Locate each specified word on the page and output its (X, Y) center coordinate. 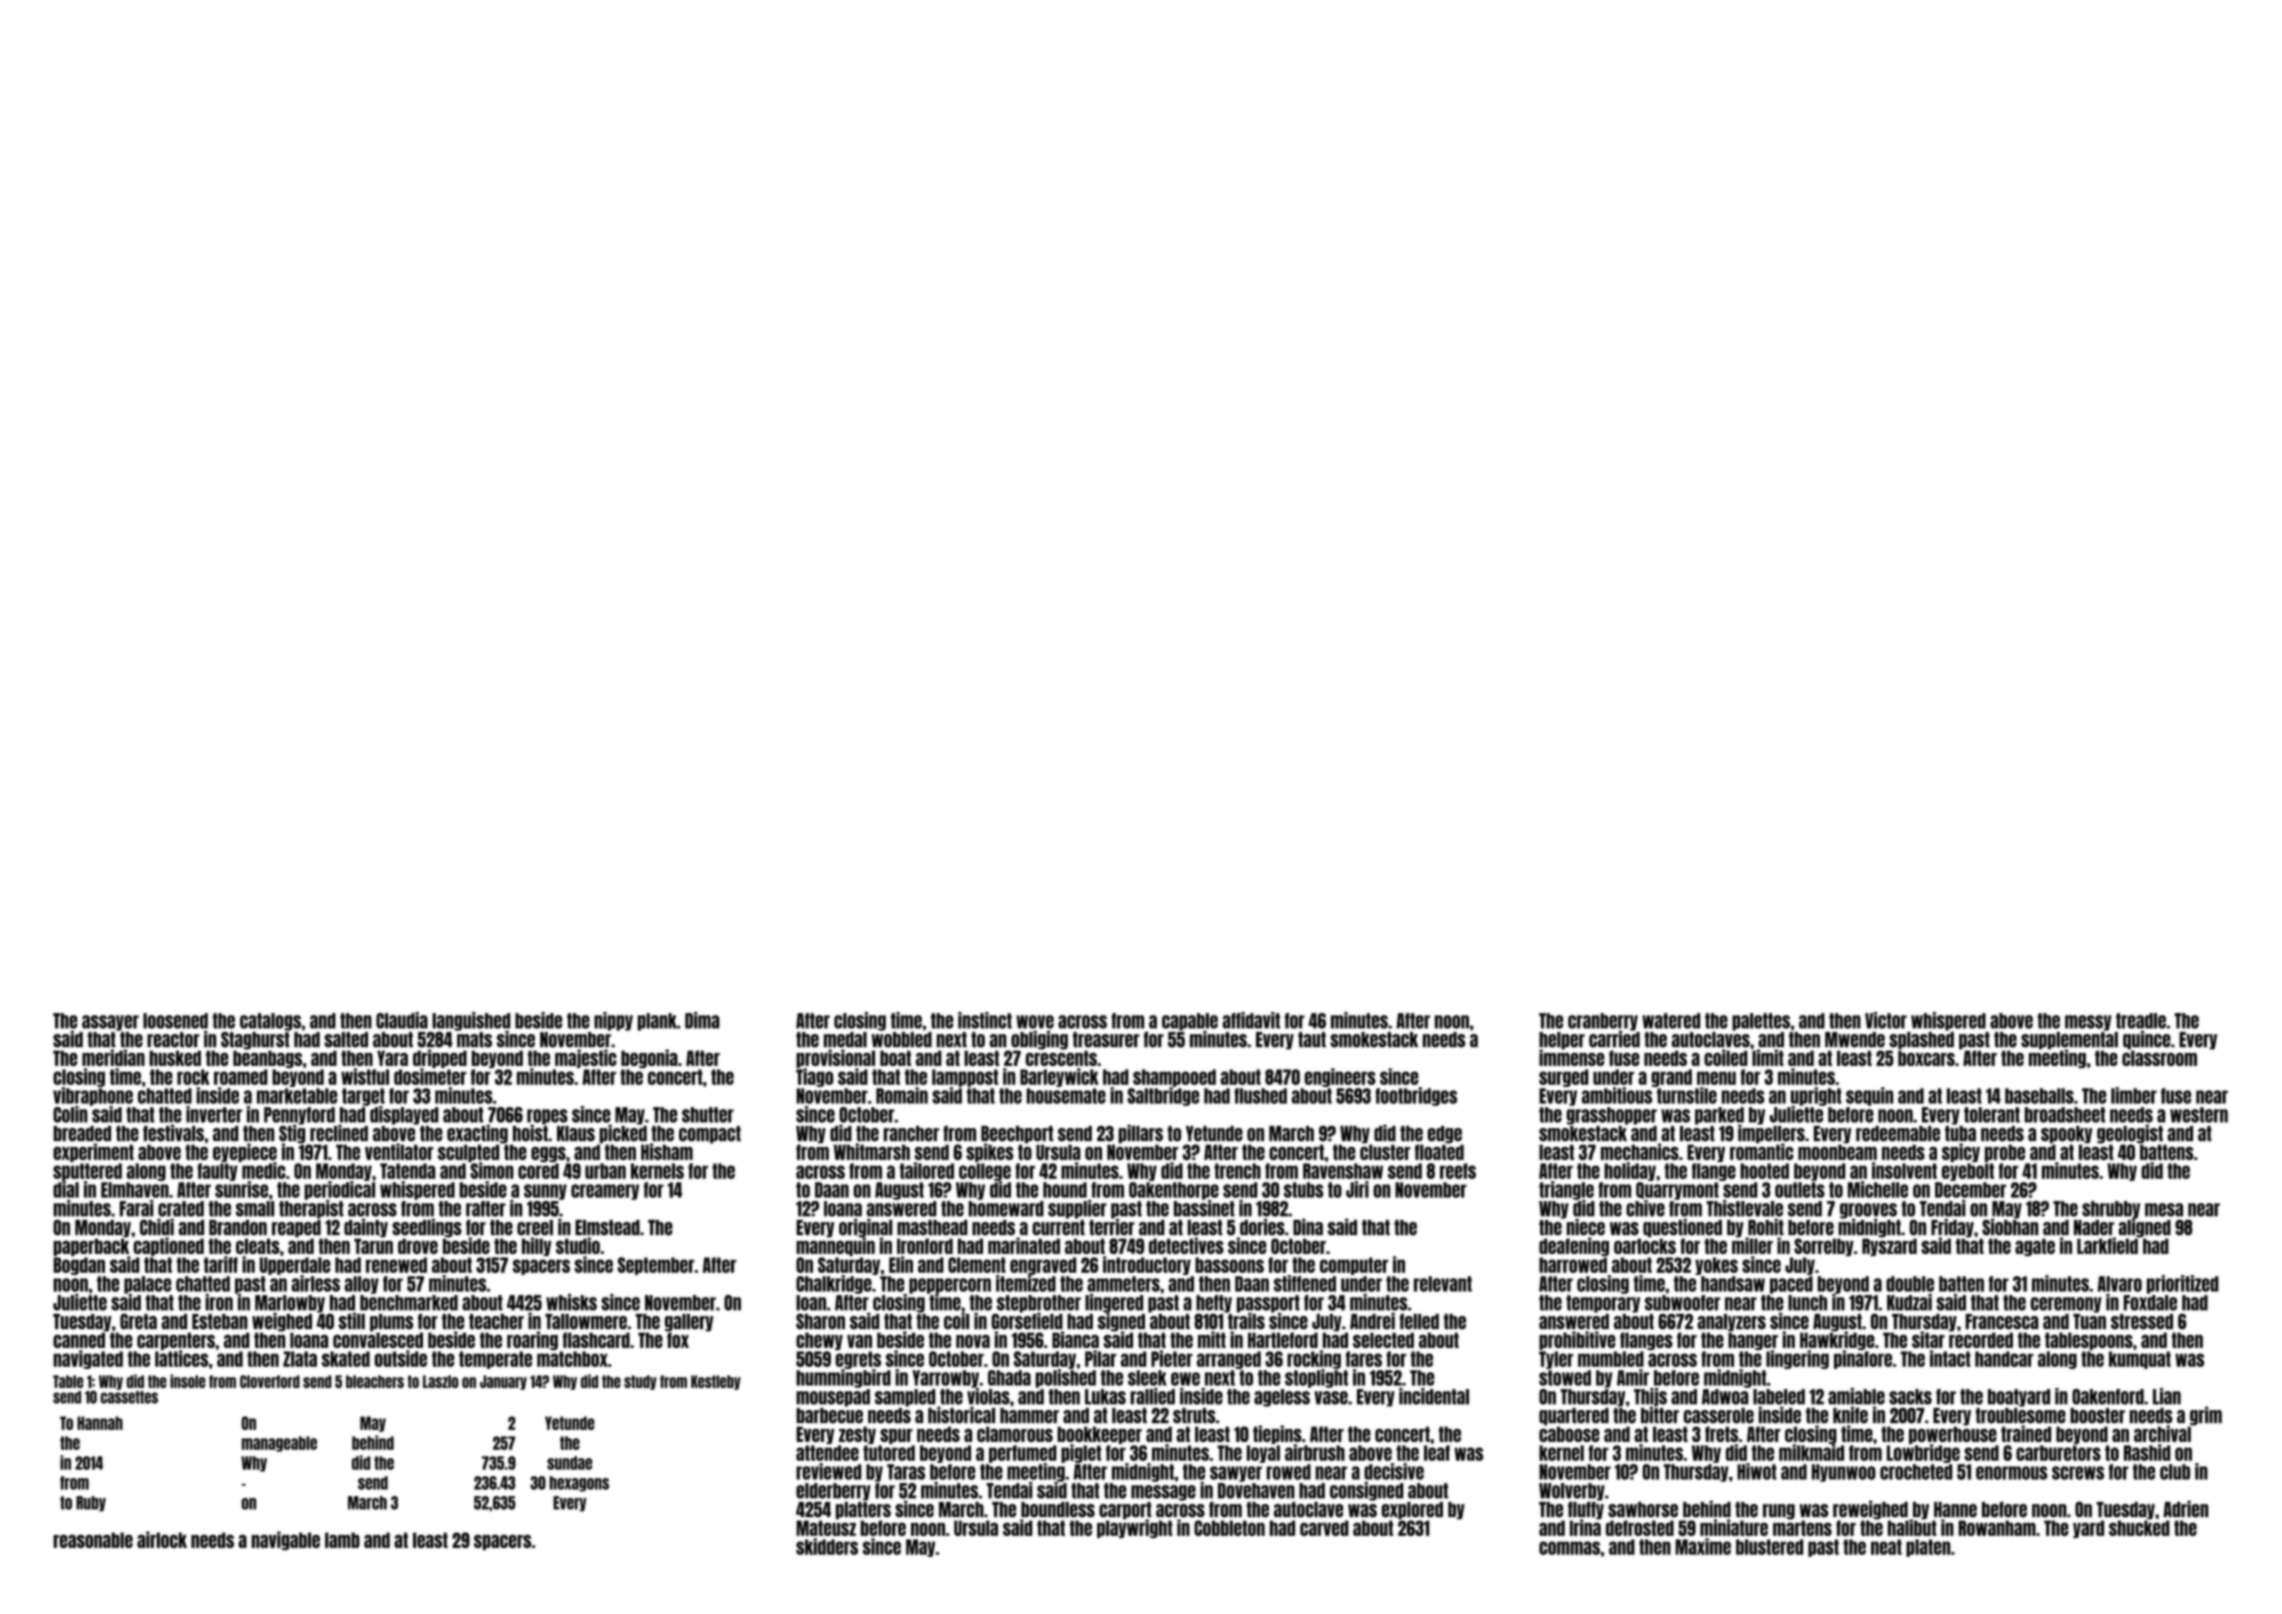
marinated (1024, 1245)
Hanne (1955, 1510)
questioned (1682, 1228)
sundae (569, 1463)
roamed (241, 1077)
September (656, 1266)
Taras (906, 1472)
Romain (902, 1095)
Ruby (91, 1504)
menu (1716, 1078)
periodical (339, 1190)
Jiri (1357, 1189)
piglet (1081, 1453)
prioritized (2183, 1284)
